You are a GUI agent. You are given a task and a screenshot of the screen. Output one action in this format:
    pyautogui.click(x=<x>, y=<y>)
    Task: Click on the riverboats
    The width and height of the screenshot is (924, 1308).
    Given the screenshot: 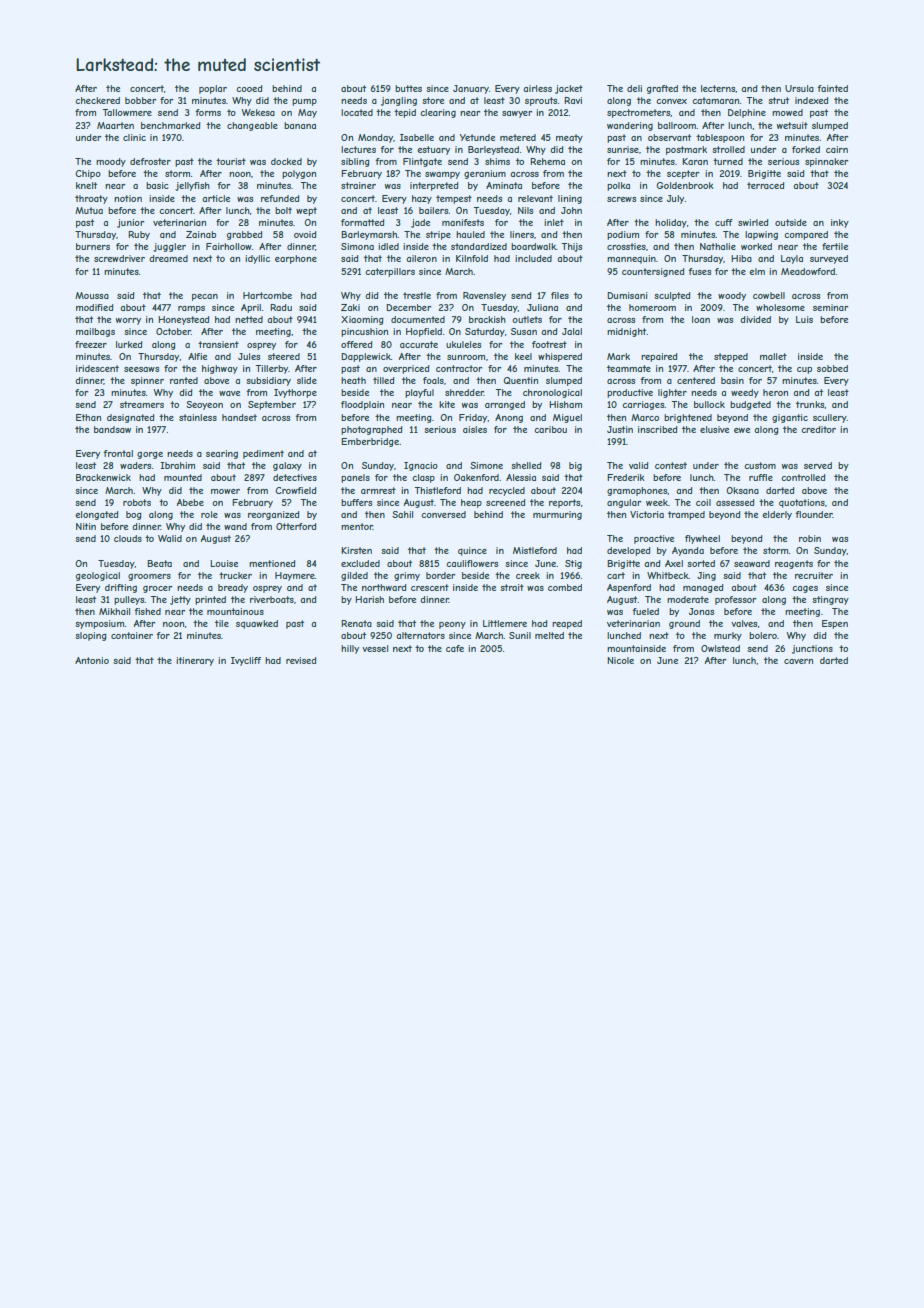 What is the action you would take?
    pyautogui.click(x=272, y=599)
